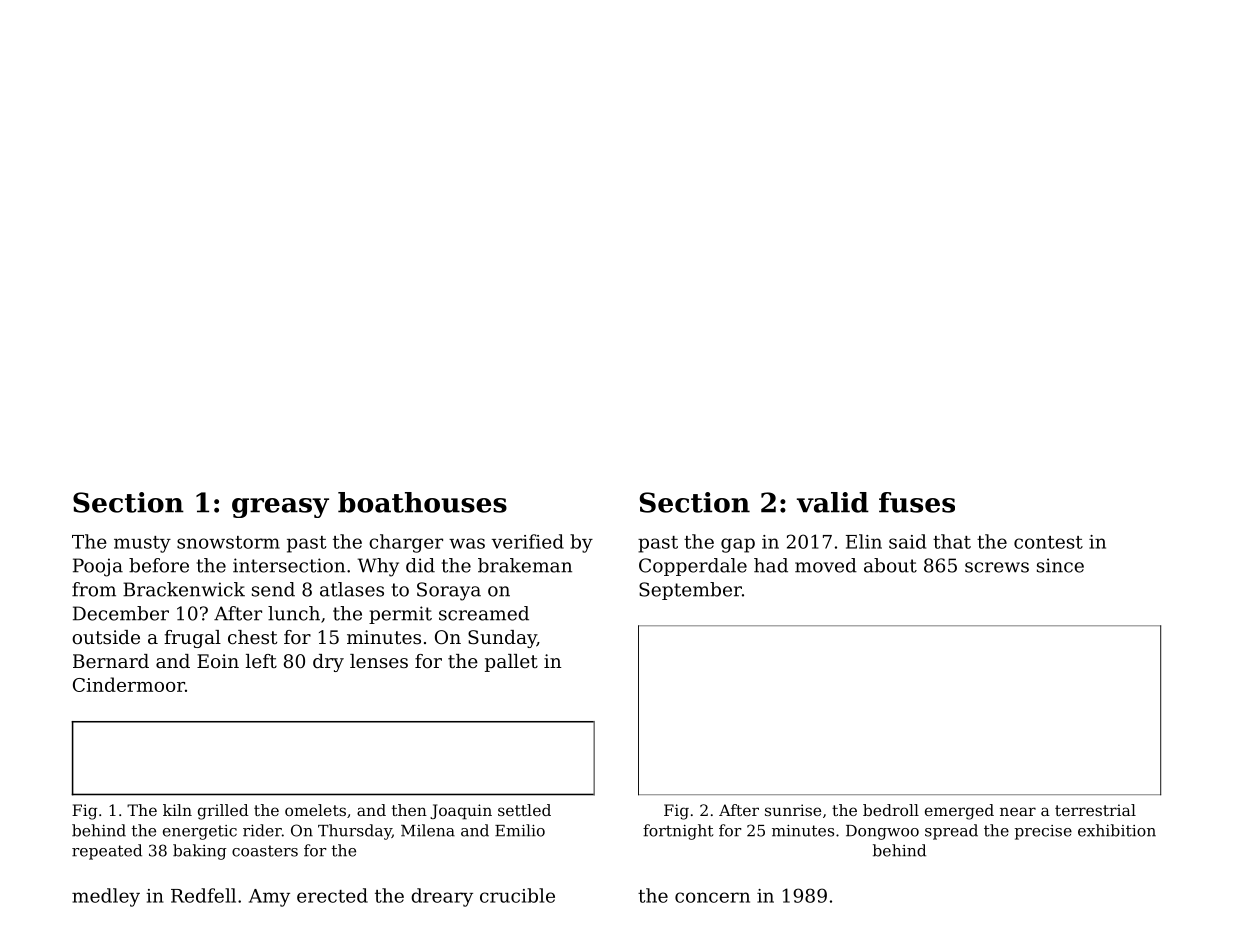 The width and height of the screenshot is (1233, 952). What do you see at coordinates (511, 663) in the screenshot?
I see `pallet` at bounding box center [511, 663].
